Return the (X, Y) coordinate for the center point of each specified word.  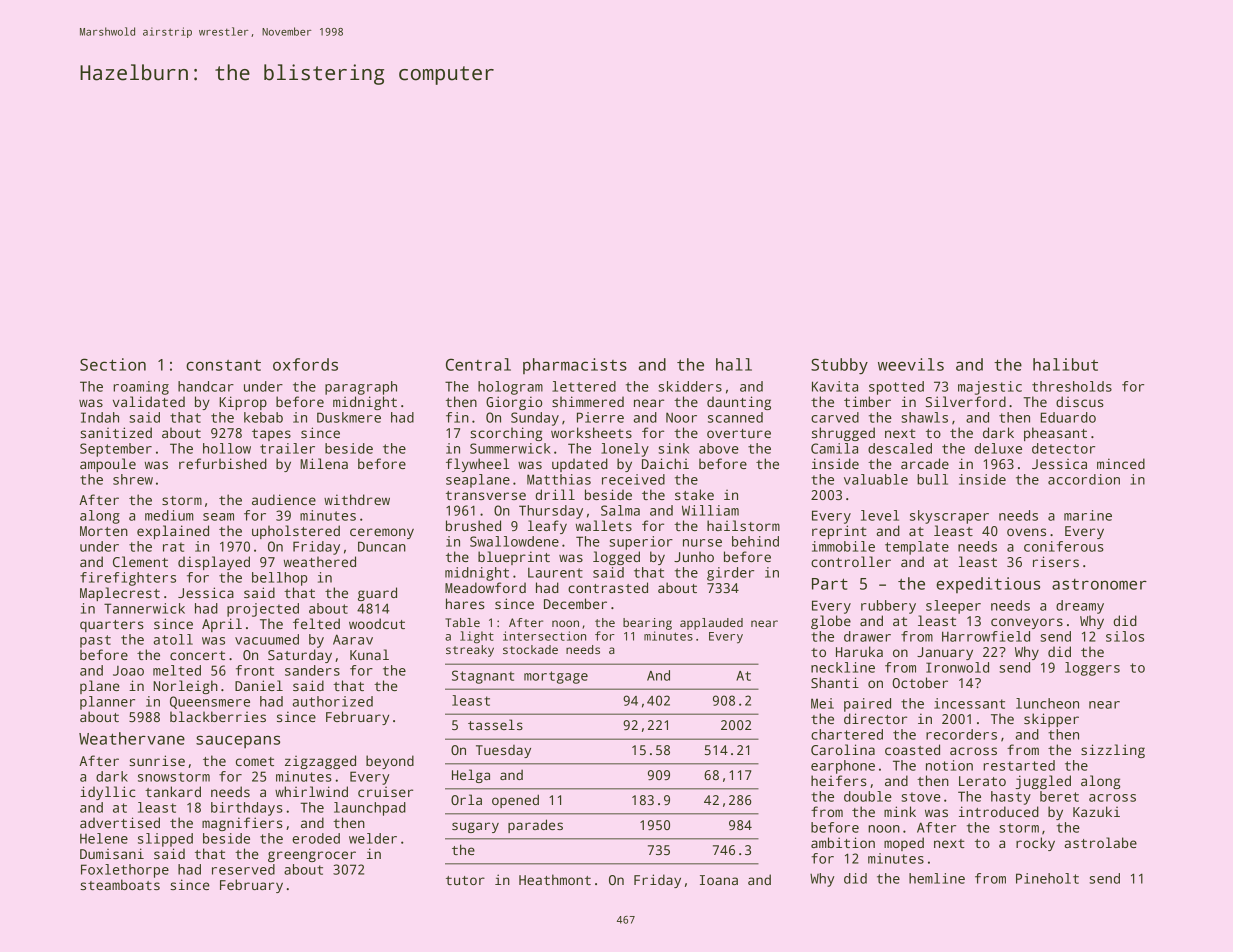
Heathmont (555, 879)
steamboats (120, 884)
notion (949, 765)
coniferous (1064, 546)
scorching (506, 434)
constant (223, 365)
